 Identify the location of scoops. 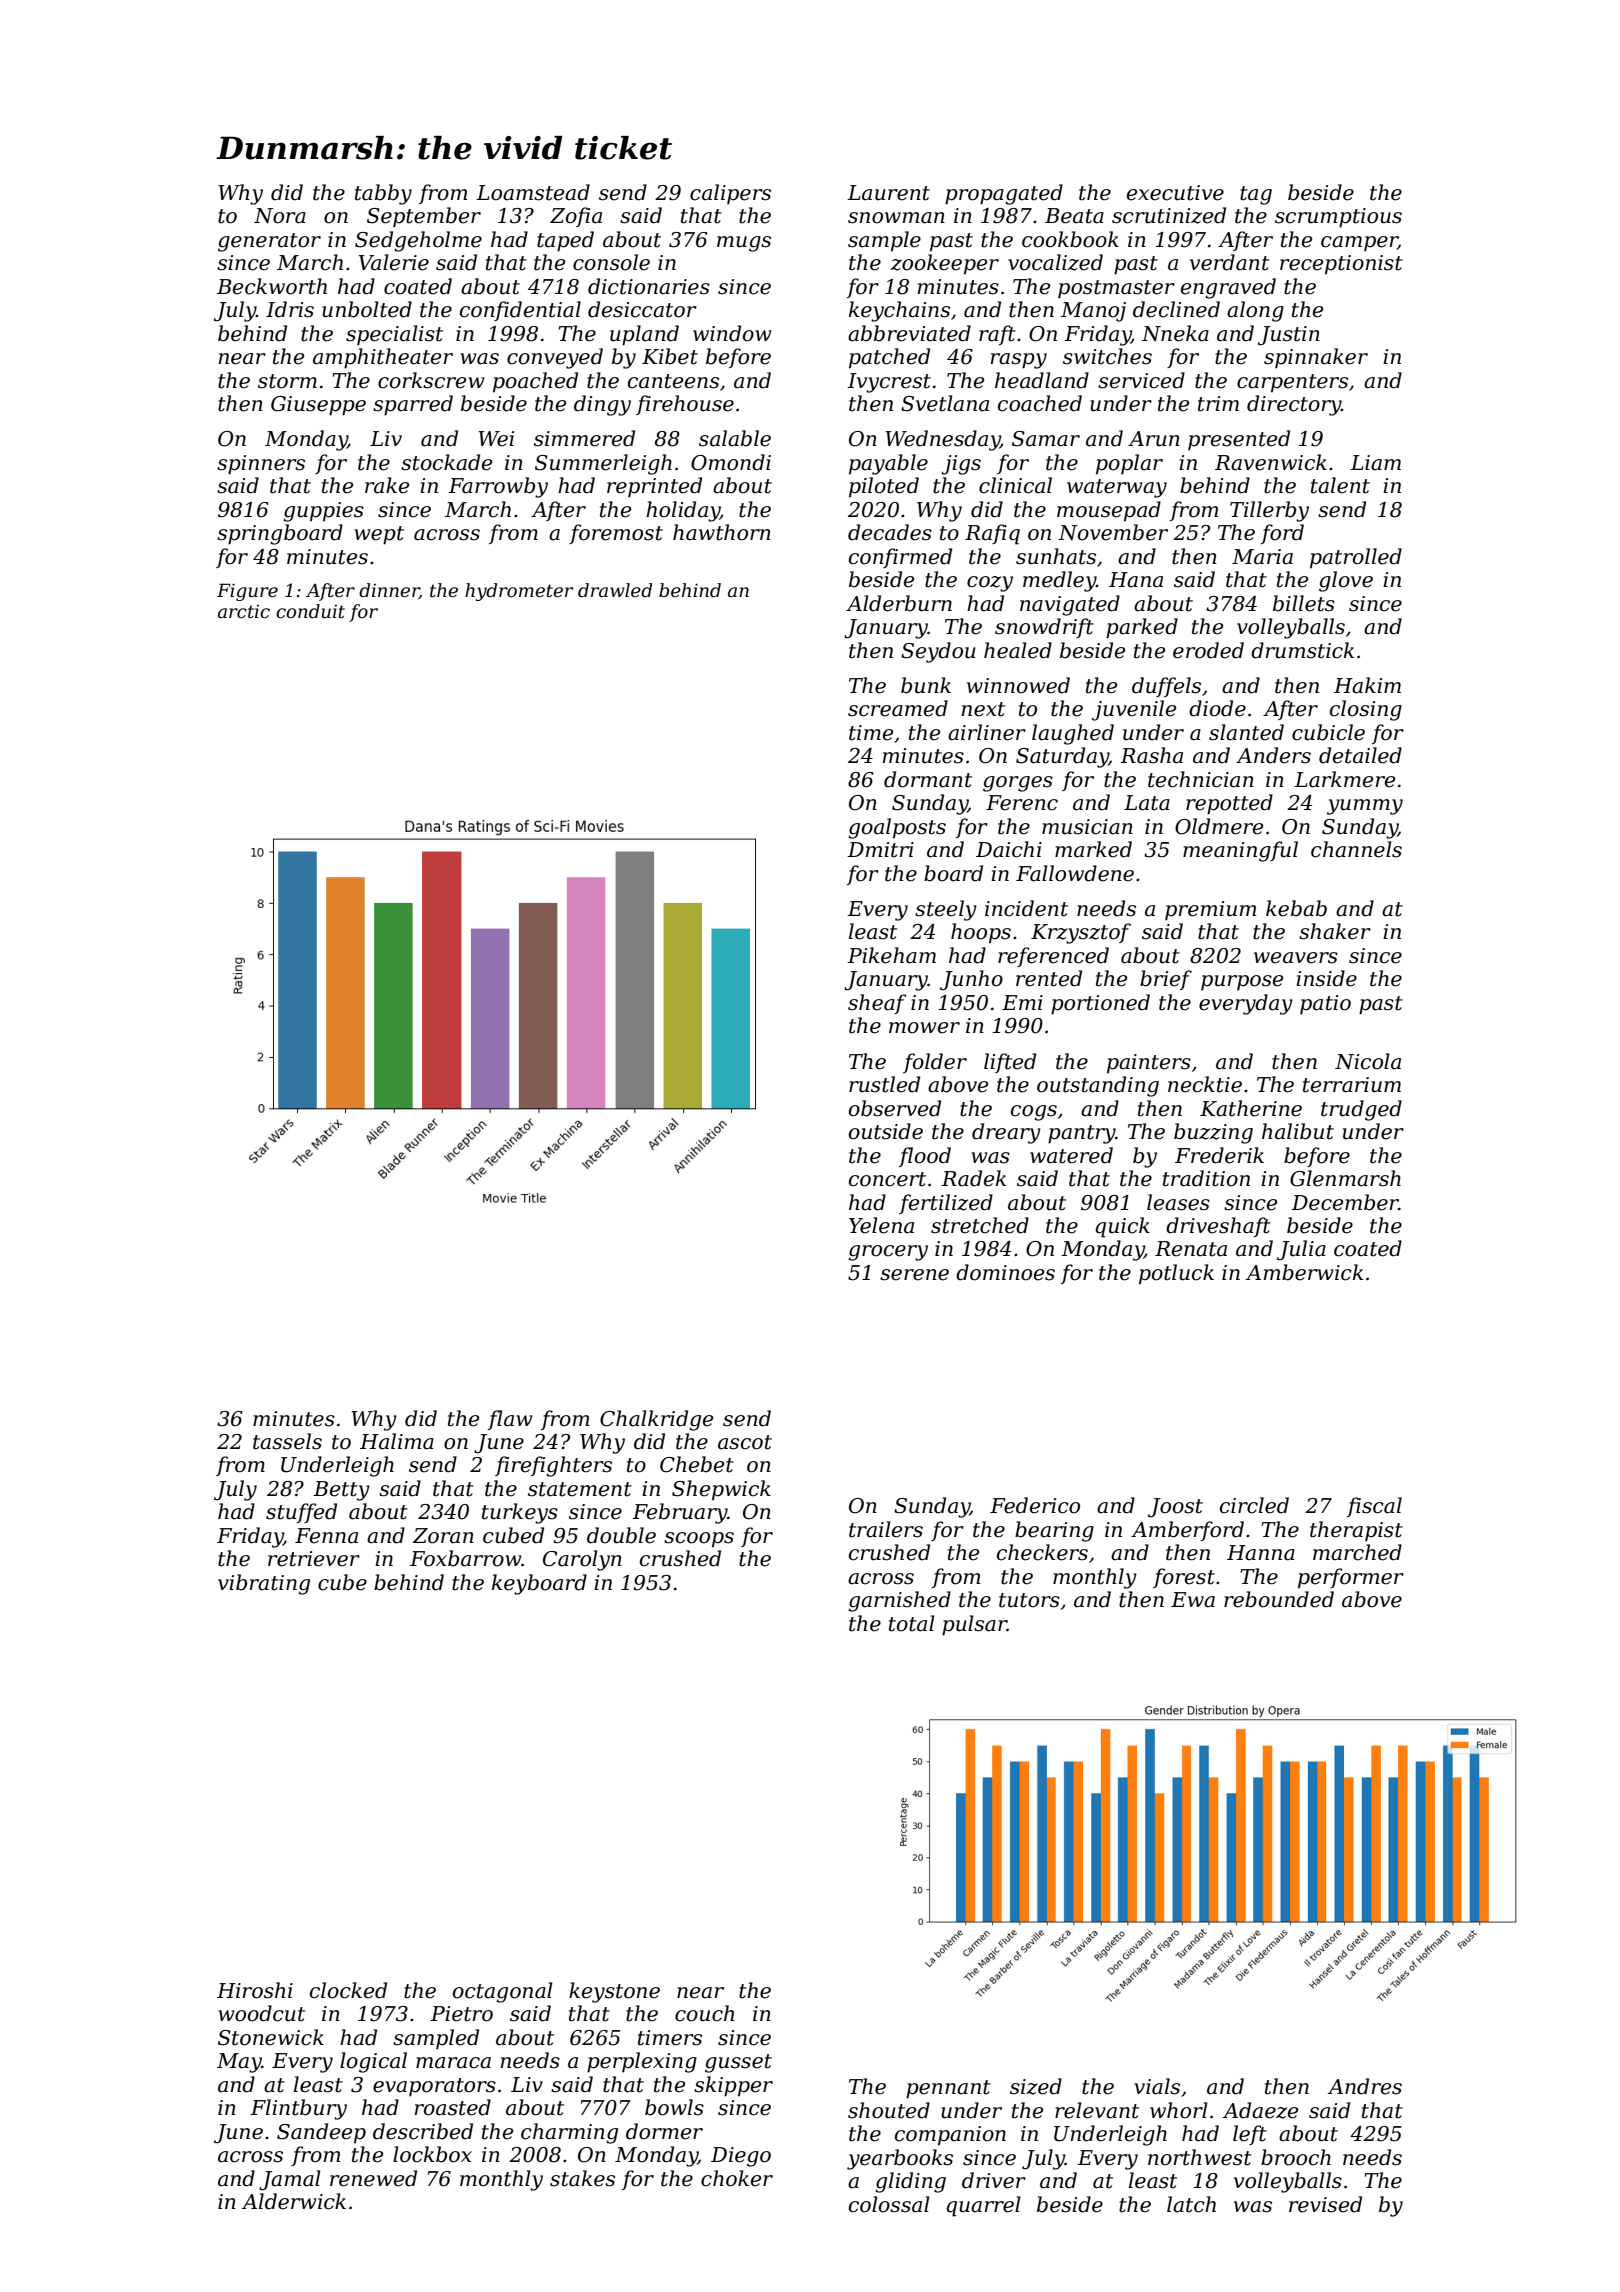
(699, 1540).
